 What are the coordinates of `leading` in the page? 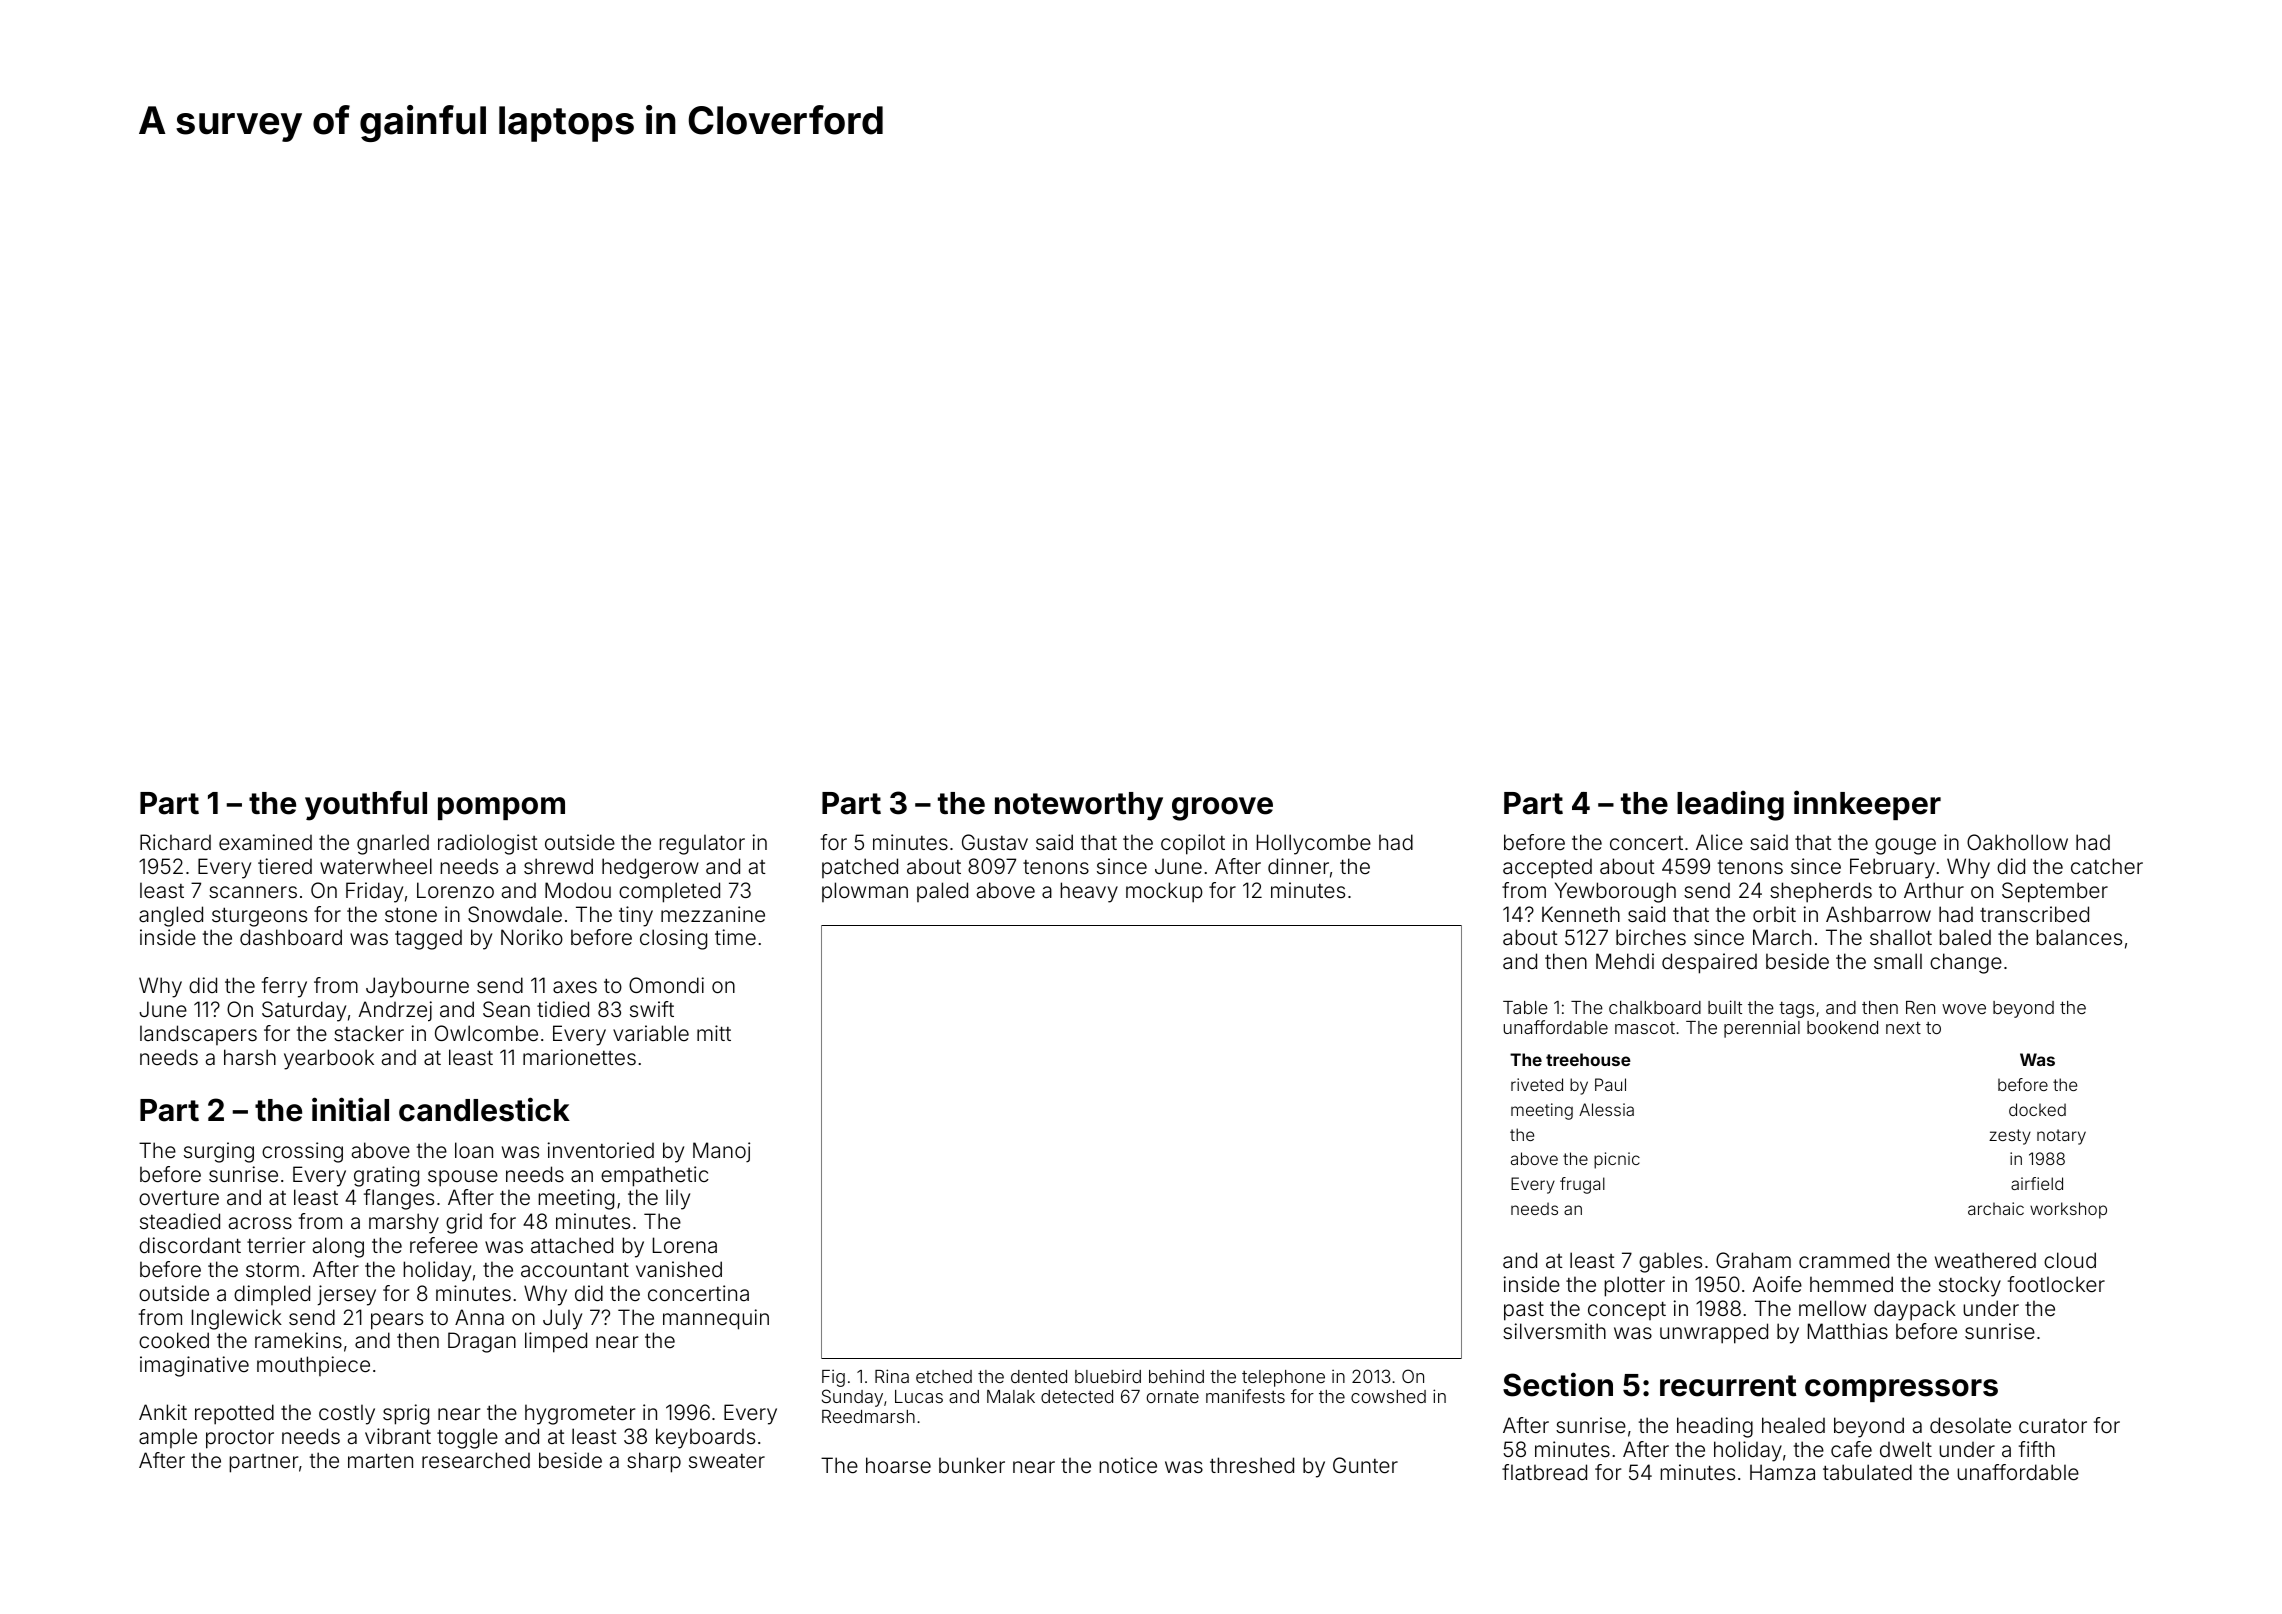 It's located at (1730, 805).
